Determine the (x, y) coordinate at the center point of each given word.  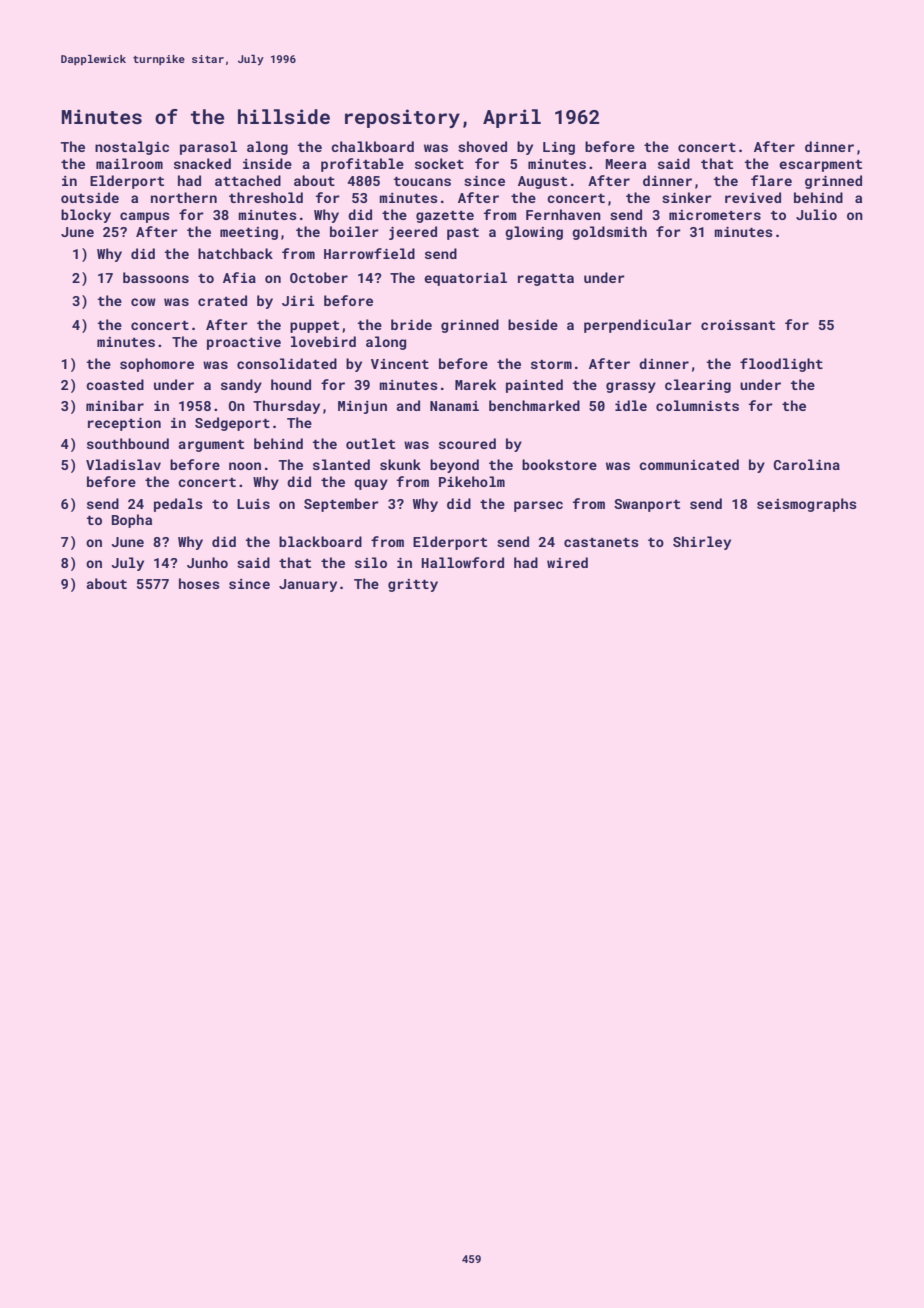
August (542, 182)
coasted (115, 384)
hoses (199, 583)
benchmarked (534, 405)
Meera (626, 164)
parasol (208, 148)
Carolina (807, 464)
